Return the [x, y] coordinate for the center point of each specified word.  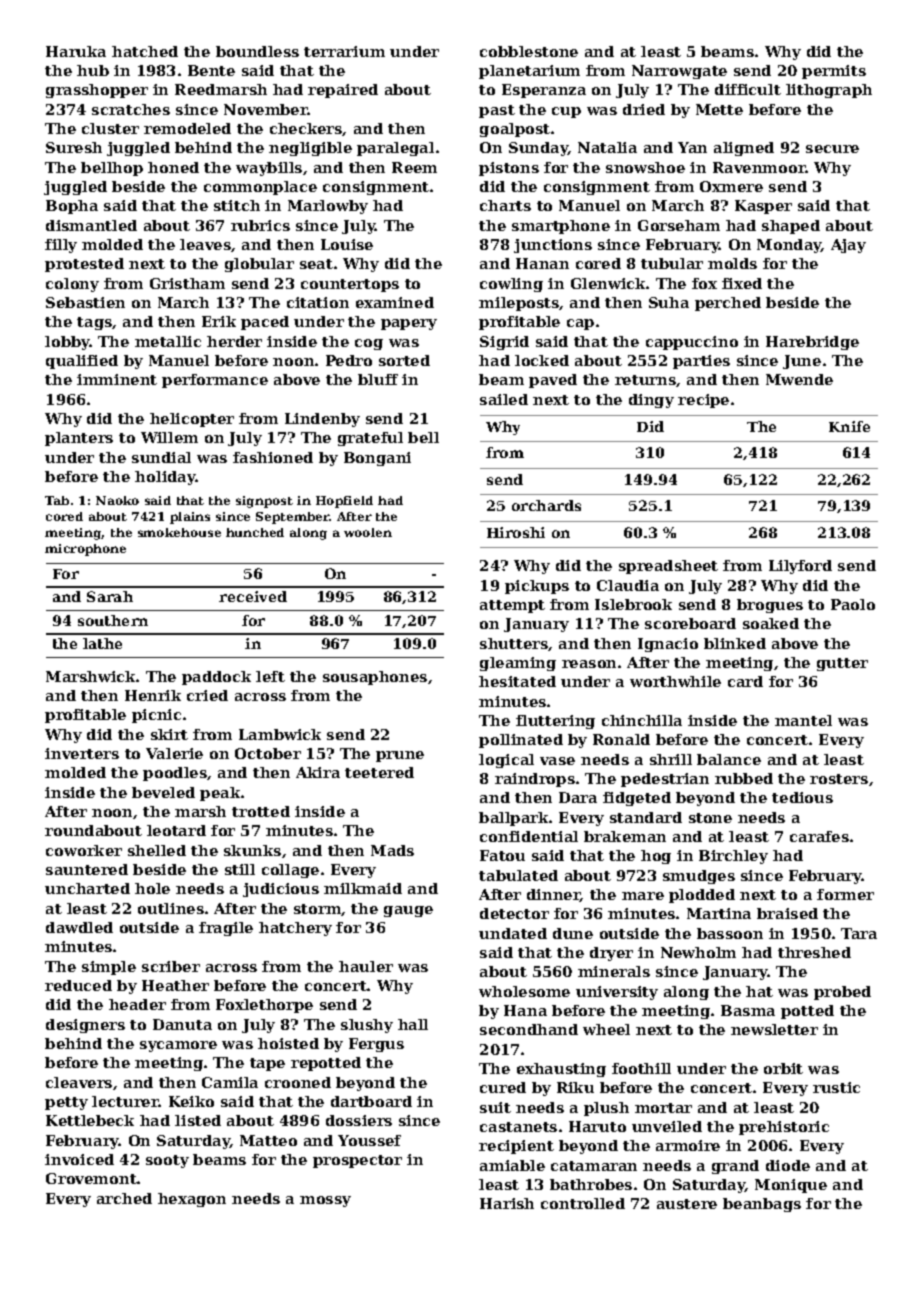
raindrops [535, 780]
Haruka [76, 51]
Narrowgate [679, 72]
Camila [230, 1082]
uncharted [87, 888]
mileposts [519, 304]
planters [79, 439]
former [845, 894]
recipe [703, 401]
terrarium [344, 51]
